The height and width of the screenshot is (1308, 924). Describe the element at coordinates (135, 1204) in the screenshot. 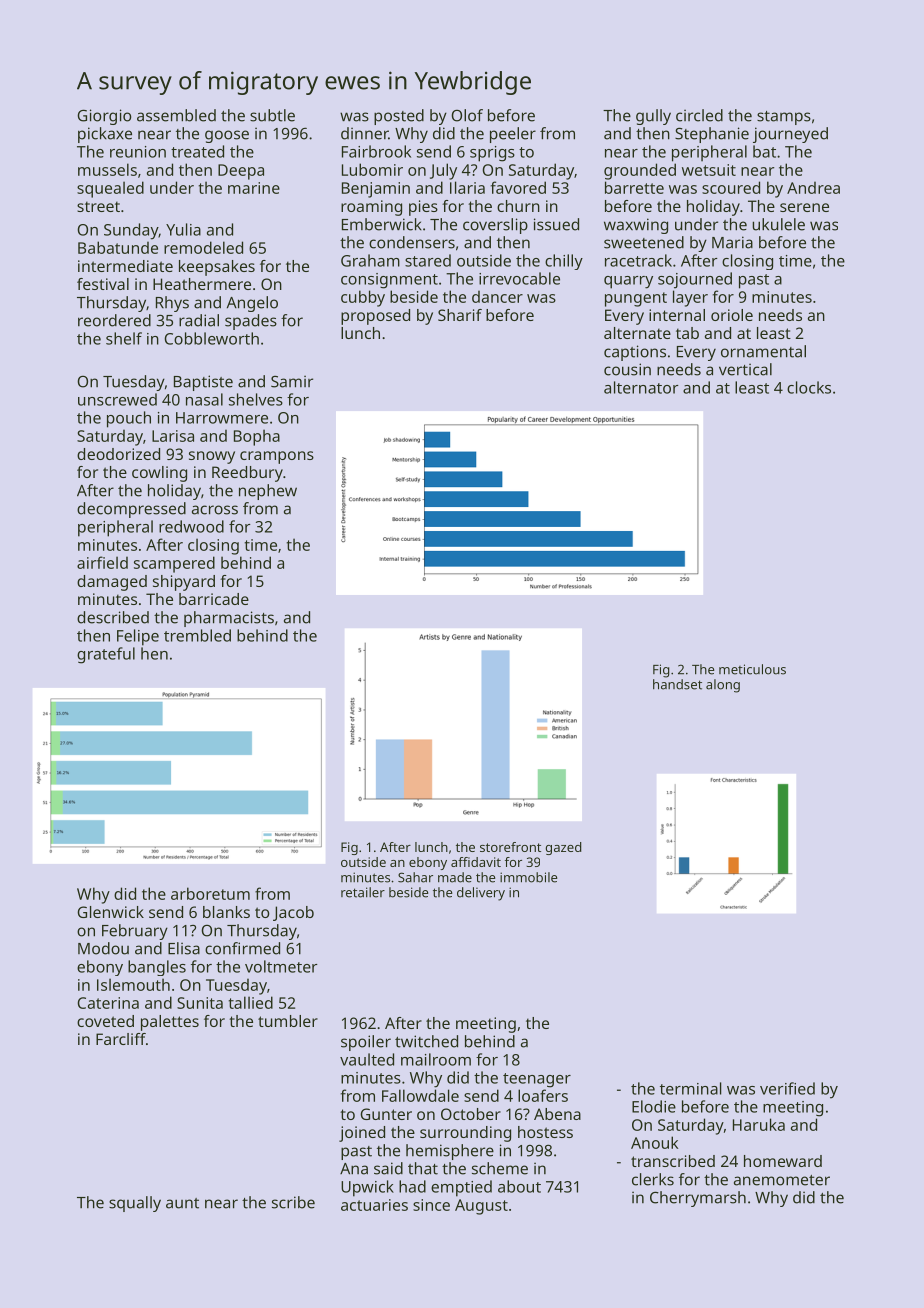

I see `squally` at that location.
